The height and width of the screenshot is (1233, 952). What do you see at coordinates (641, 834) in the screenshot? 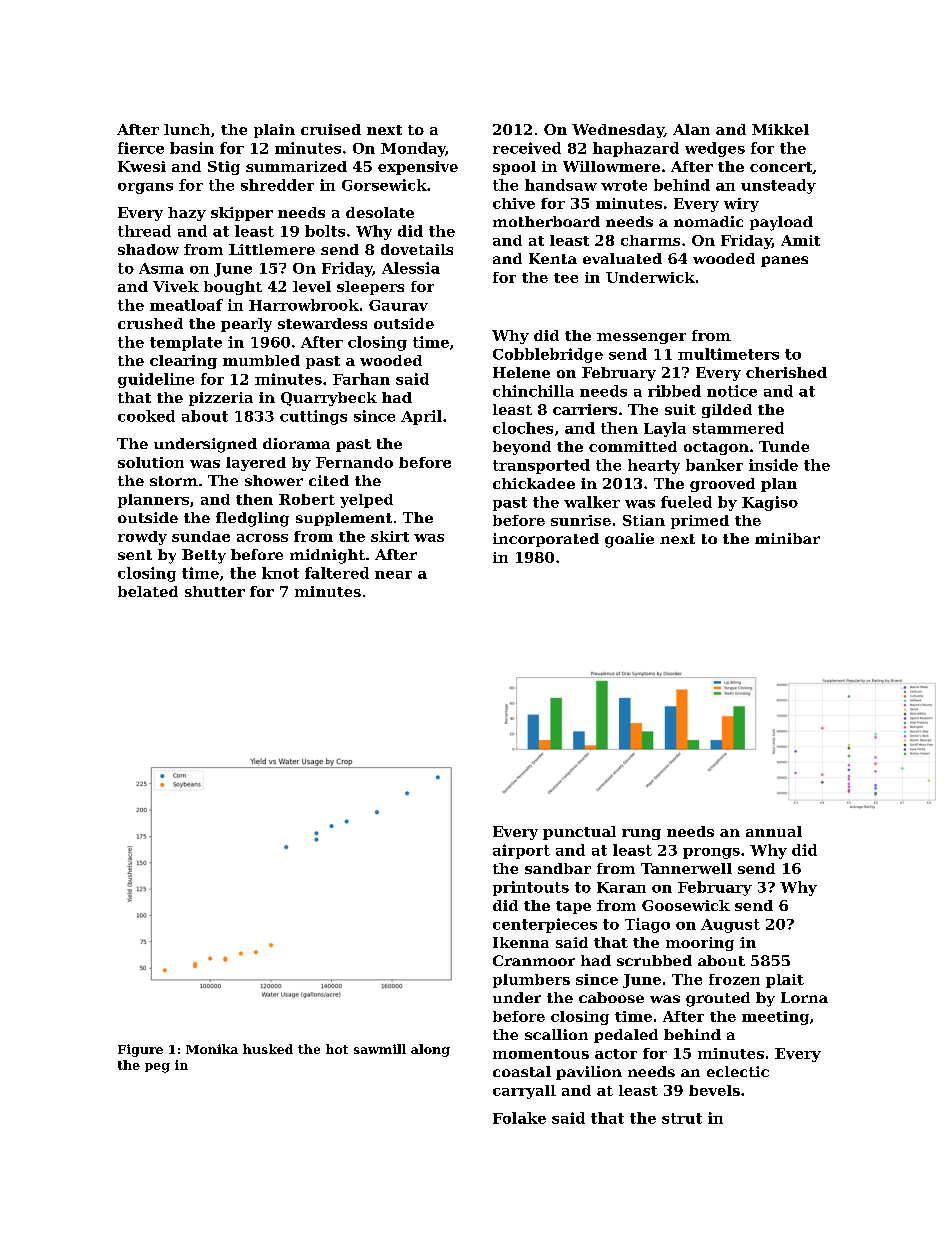
I see `rung` at bounding box center [641, 834].
